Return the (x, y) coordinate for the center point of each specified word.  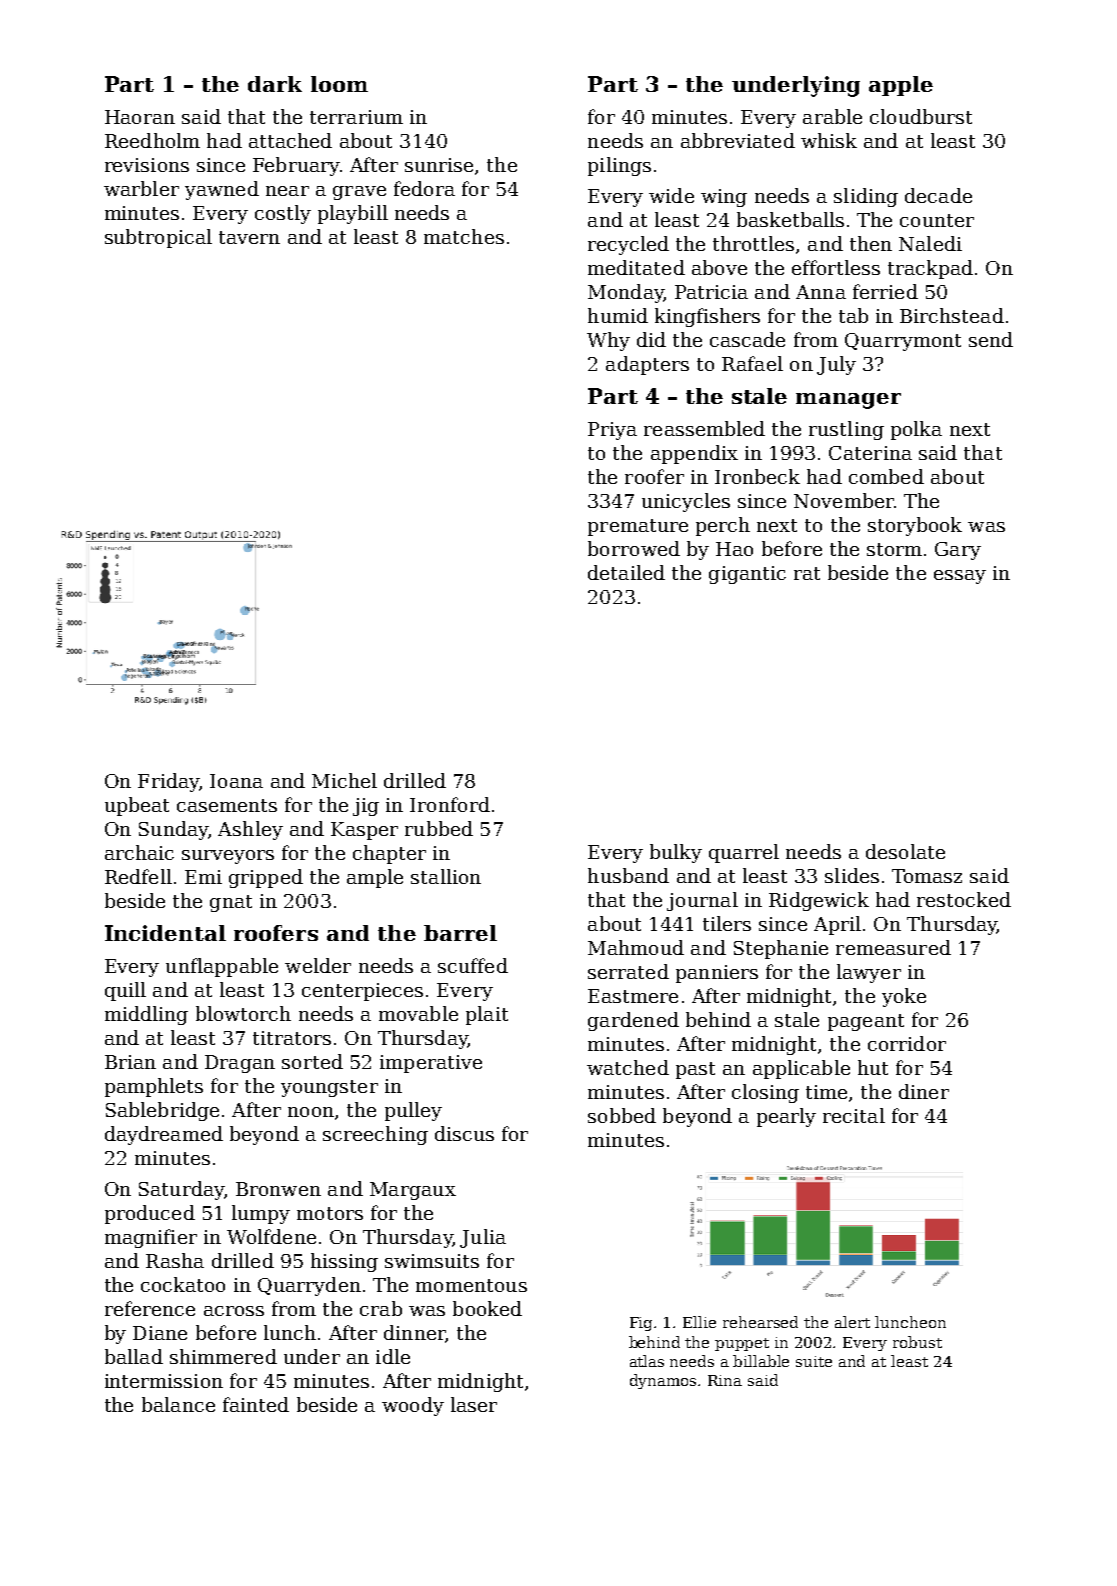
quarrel (744, 853)
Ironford (450, 804)
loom (339, 84)
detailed (626, 572)
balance (178, 1404)
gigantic (747, 575)
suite (814, 1361)
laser (474, 1404)
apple (901, 86)
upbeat (137, 806)
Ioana (236, 781)
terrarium (356, 117)
